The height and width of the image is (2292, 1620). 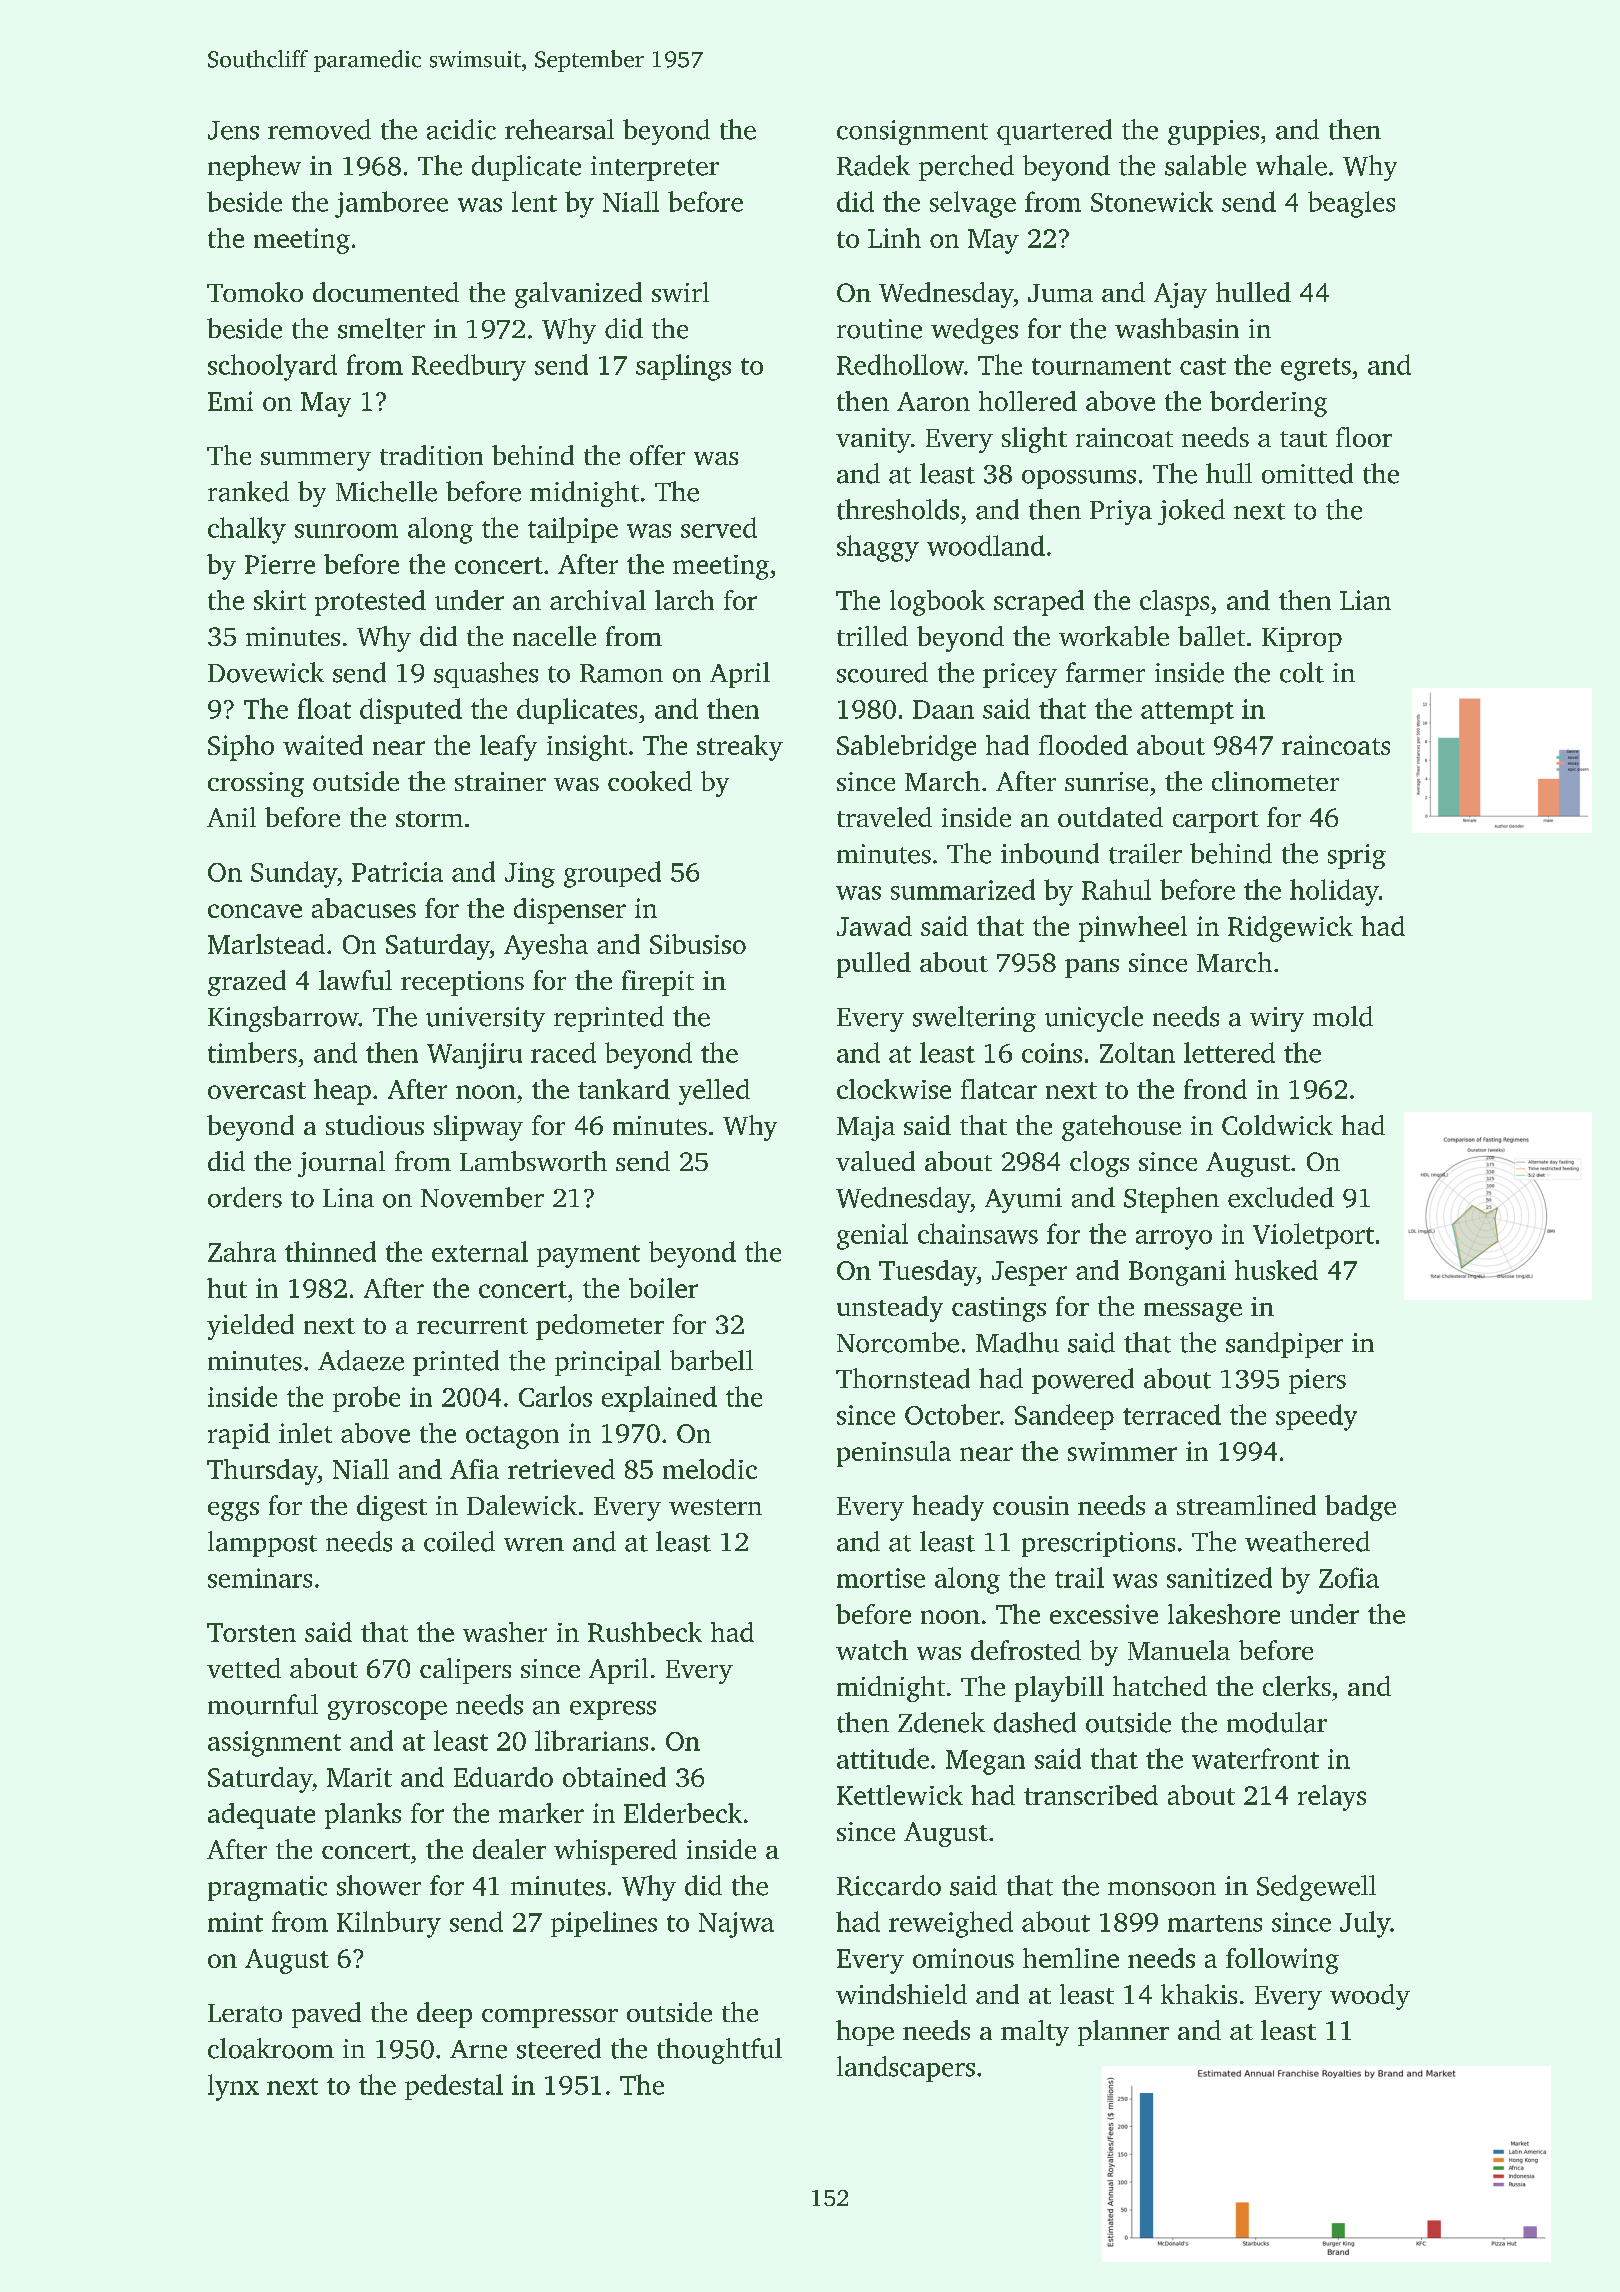 I want to click on chainsaws, so click(x=978, y=1233).
